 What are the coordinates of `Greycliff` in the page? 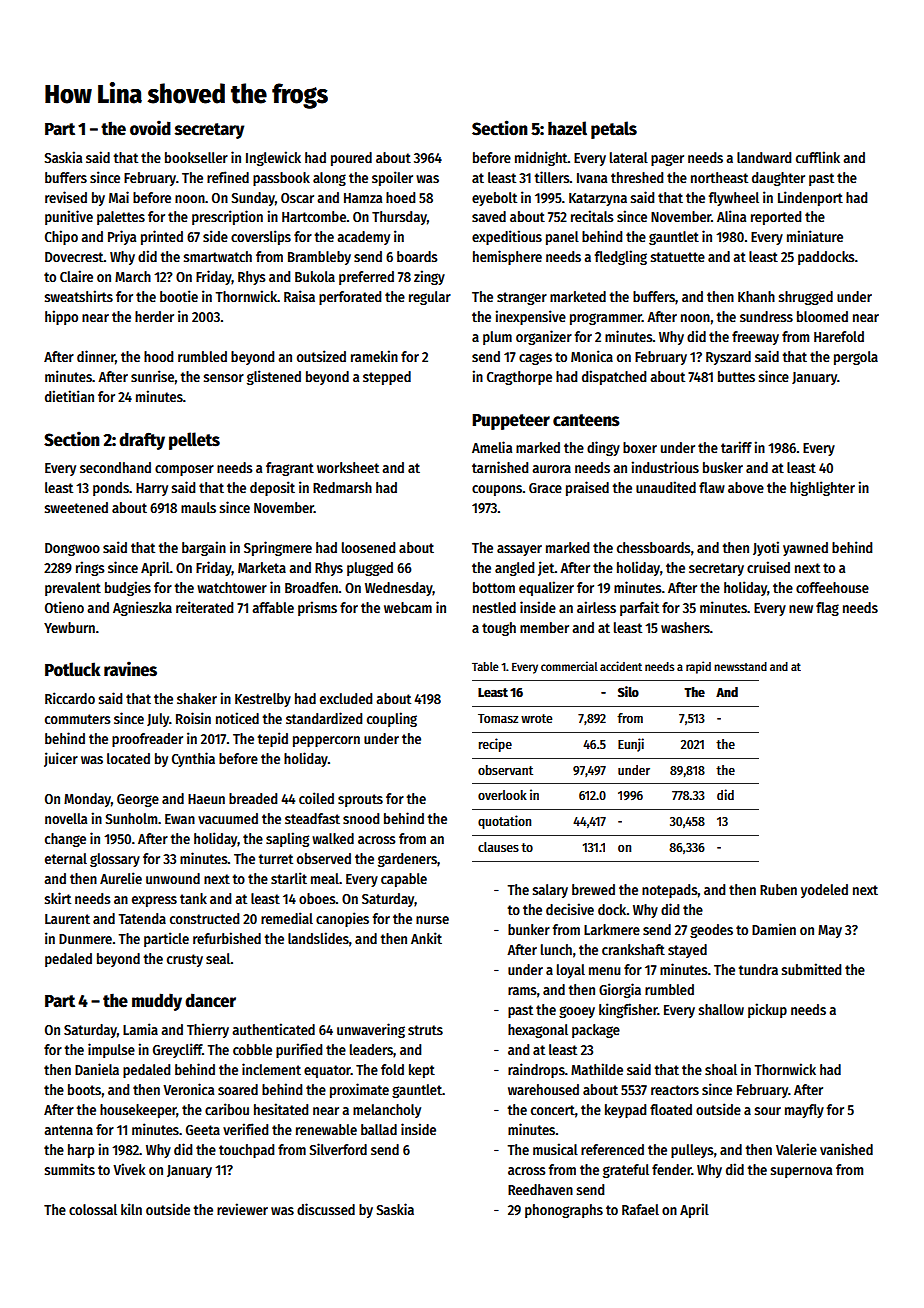 It's located at (178, 1050).
